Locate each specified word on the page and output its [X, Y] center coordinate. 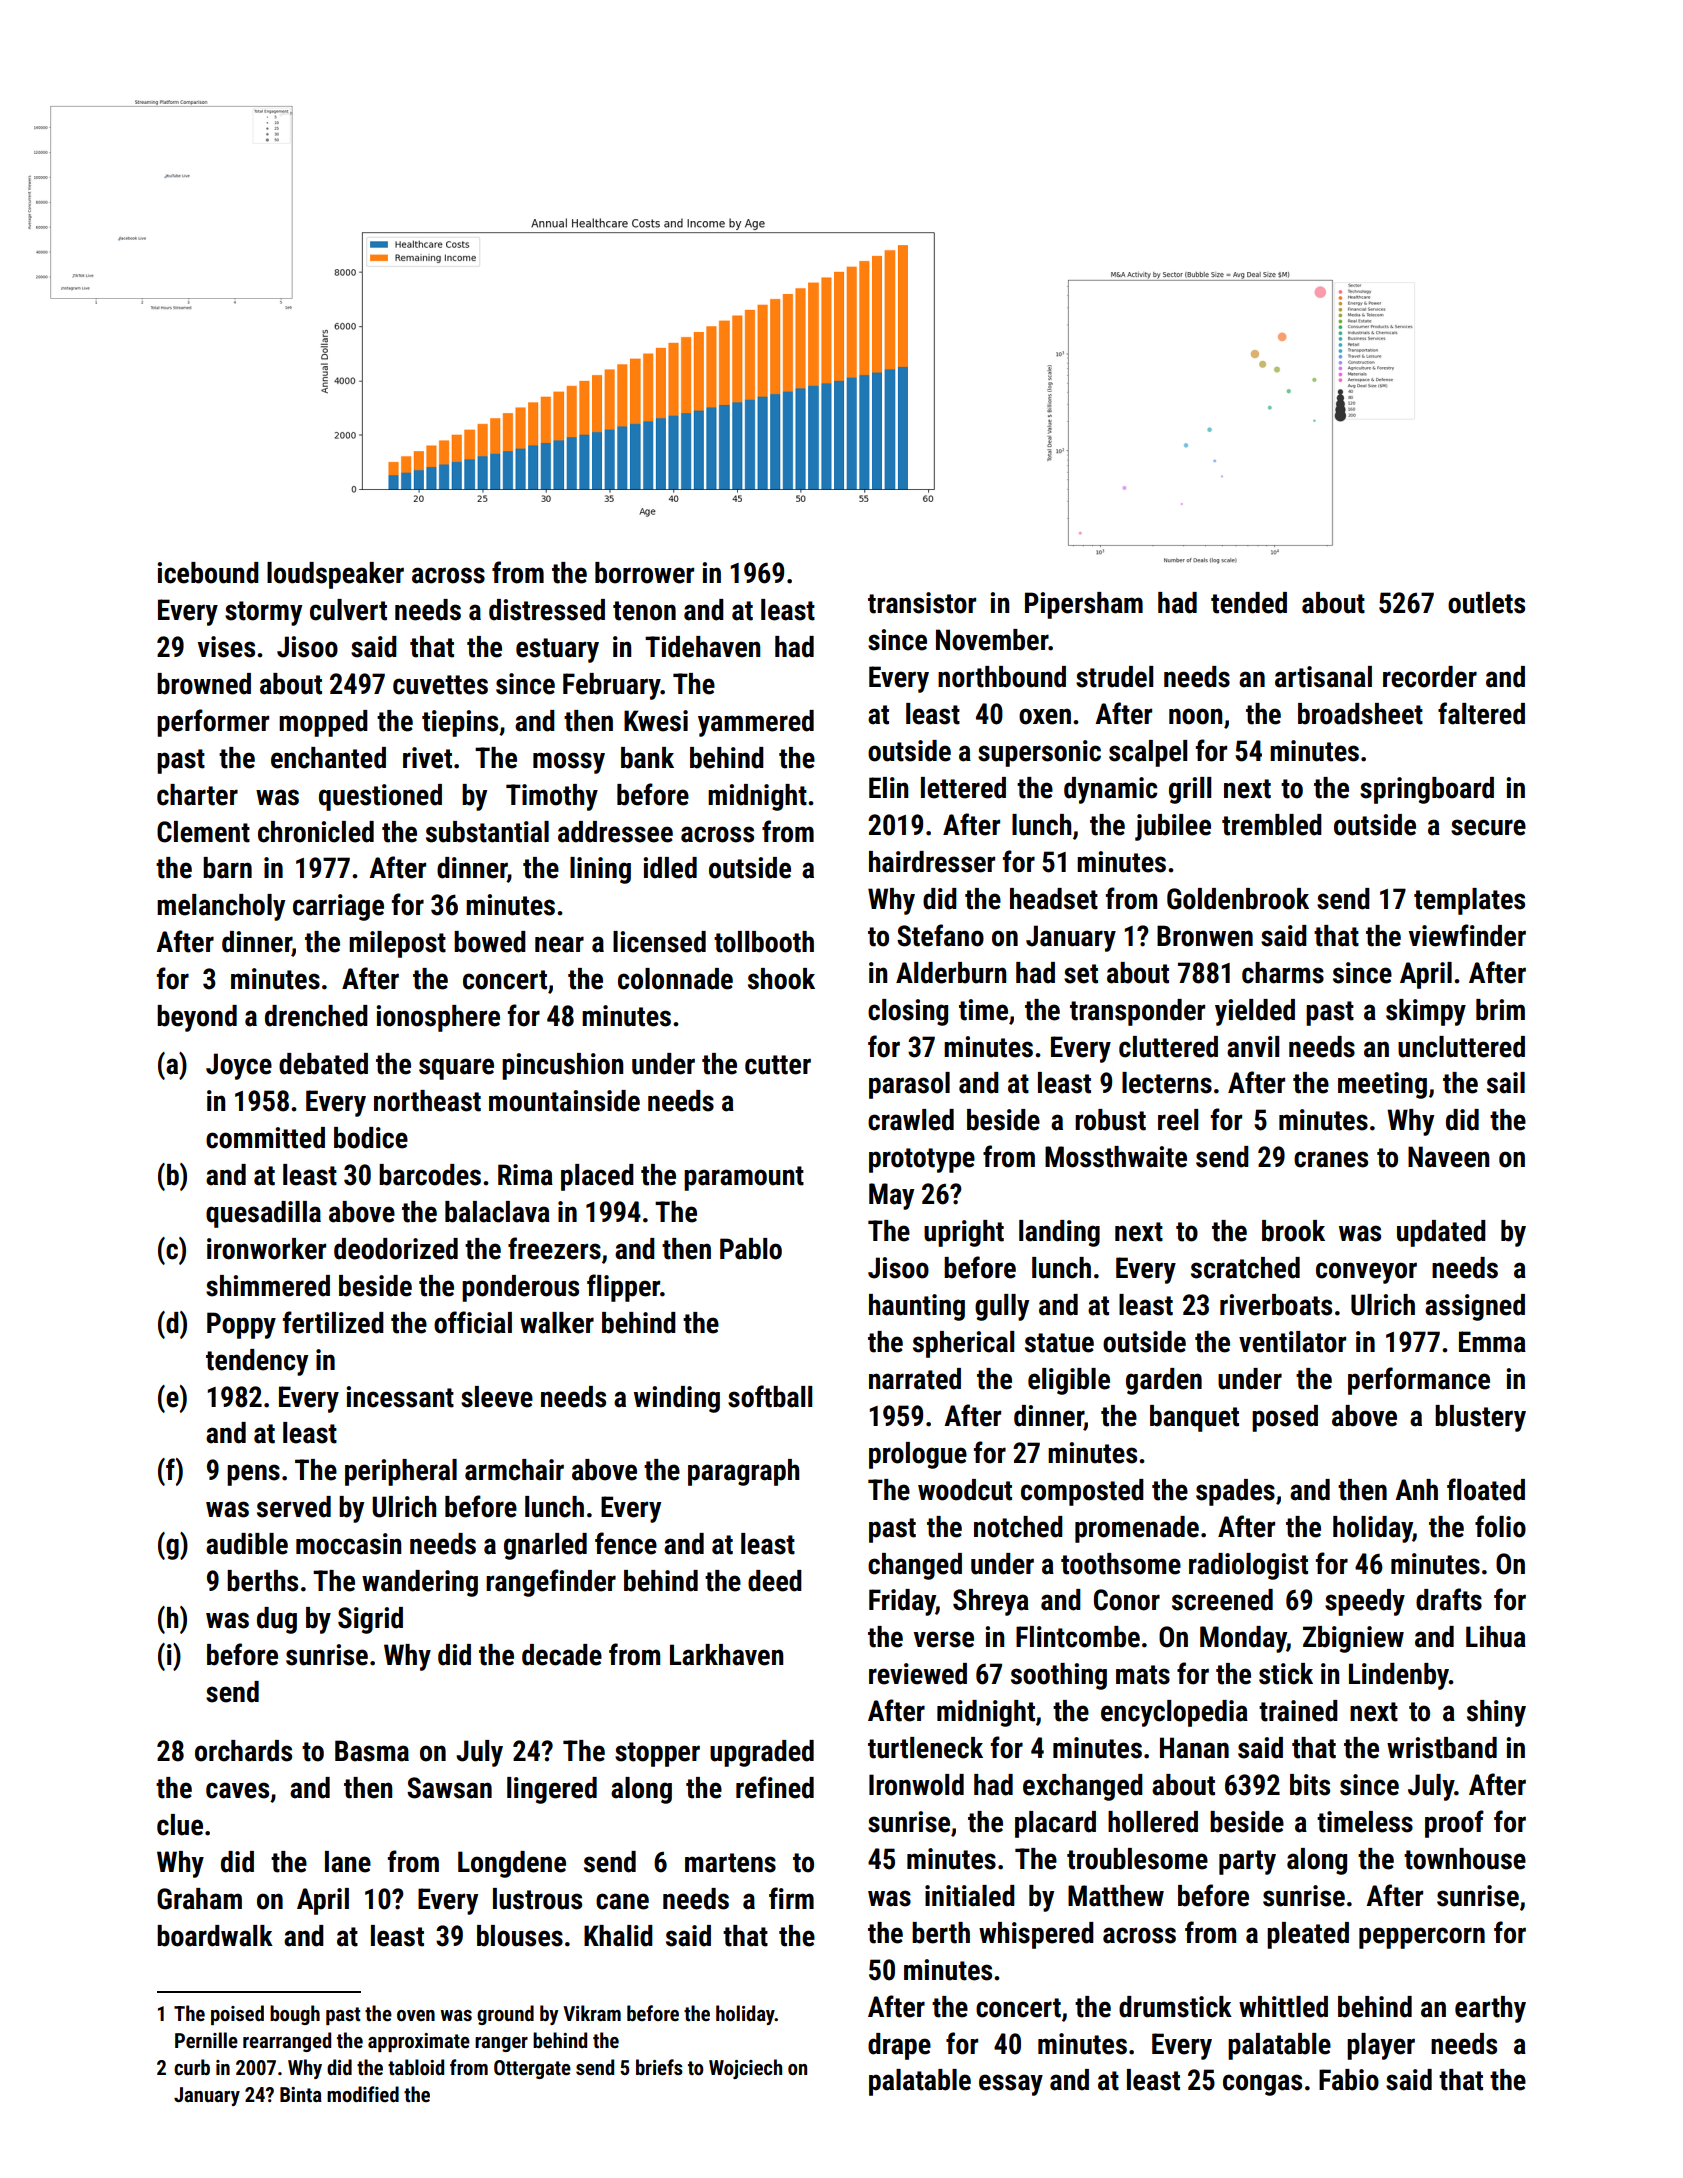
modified [363, 2094]
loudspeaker [335, 575]
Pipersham [1084, 605]
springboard [1427, 790]
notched [1018, 1527]
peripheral [401, 1472]
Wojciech [745, 2069]
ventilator [1292, 1342]
